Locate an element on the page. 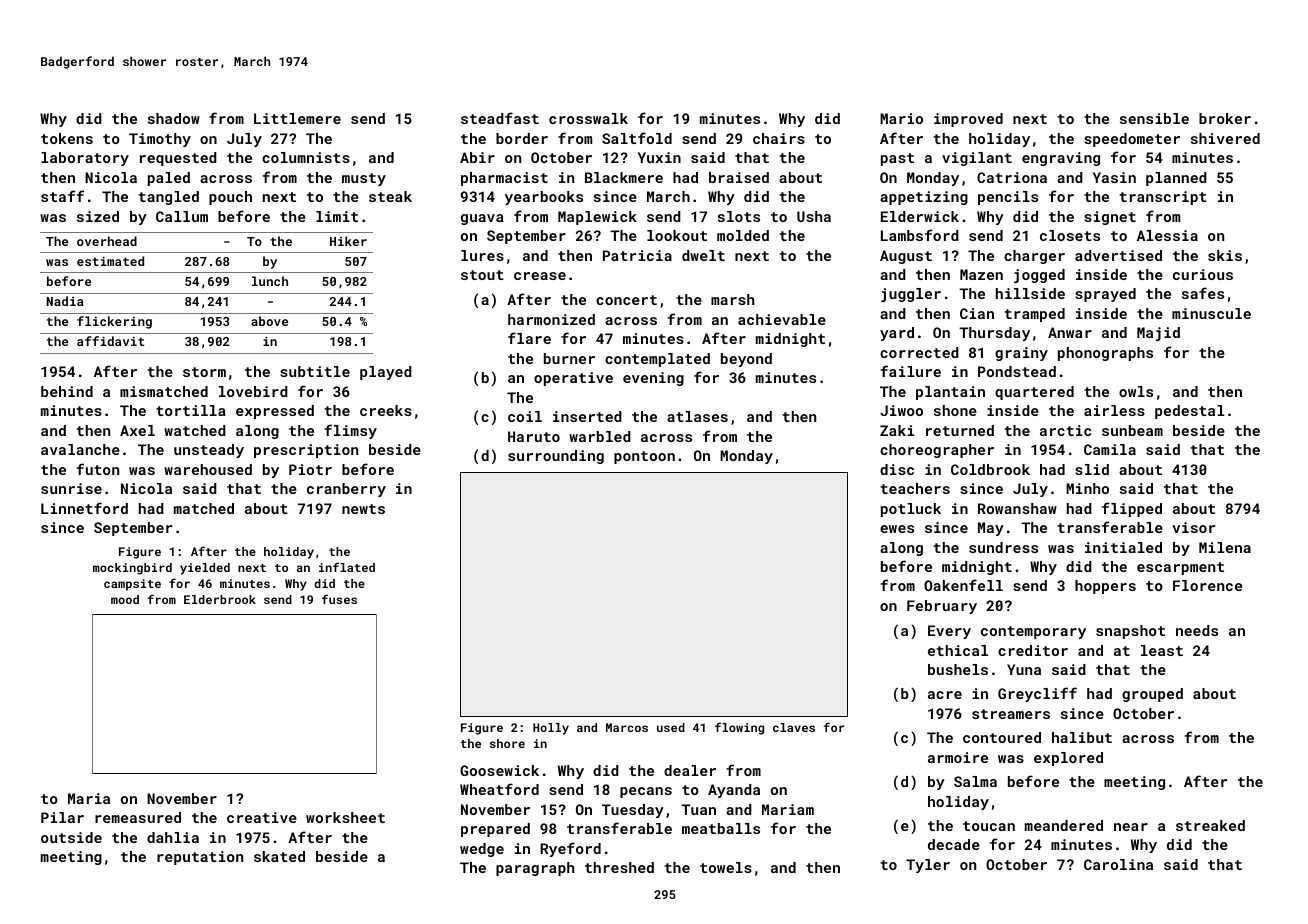 This page has height=924, width=1308. Majid is located at coordinates (1158, 334).
